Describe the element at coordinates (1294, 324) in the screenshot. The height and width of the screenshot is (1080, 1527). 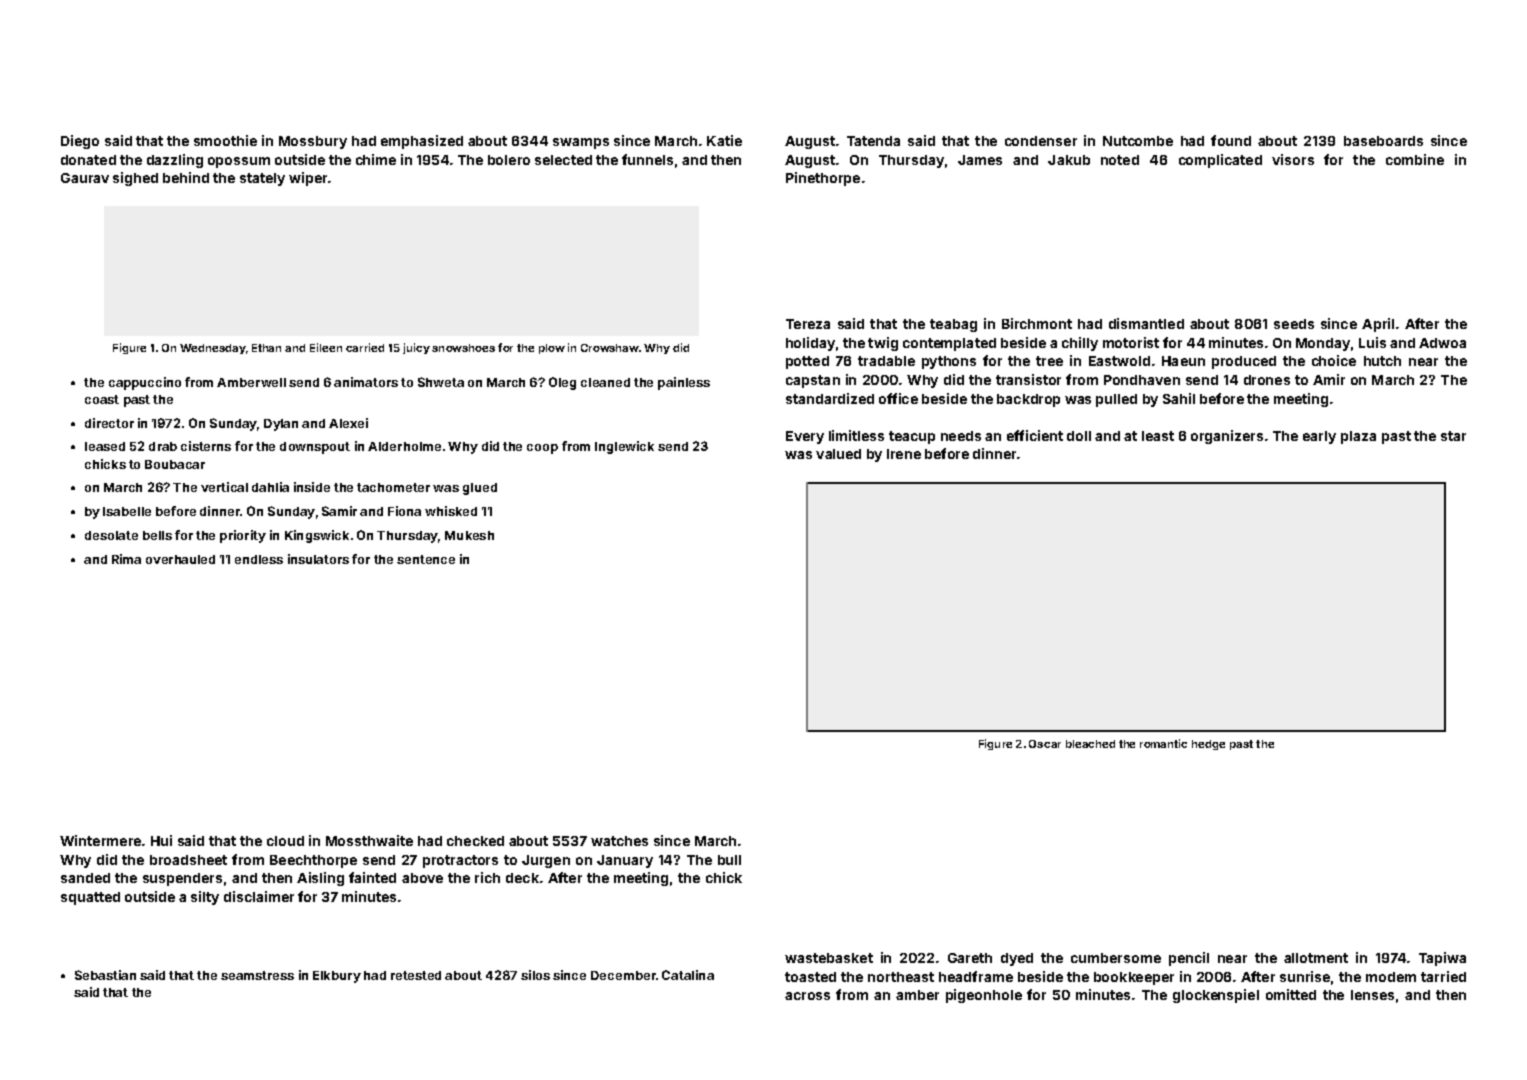
I see `seeds` at that location.
